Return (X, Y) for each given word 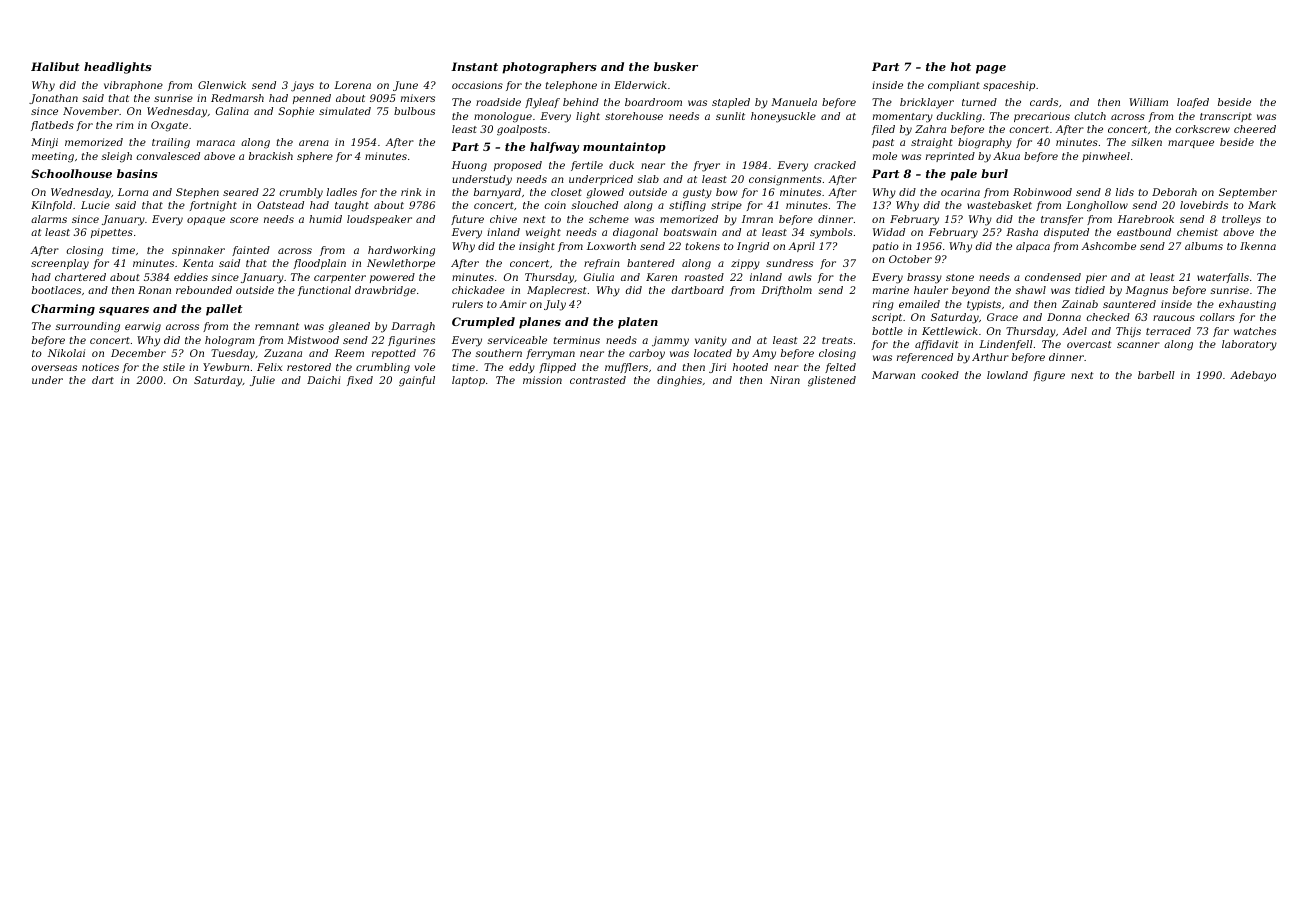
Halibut (55, 66)
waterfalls (1223, 278)
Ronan (154, 290)
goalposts (522, 130)
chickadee (478, 290)
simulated (345, 111)
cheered (1255, 129)
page (991, 69)
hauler (931, 290)
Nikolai (66, 353)
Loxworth (611, 246)
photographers (549, 68)
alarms (49, 219)
